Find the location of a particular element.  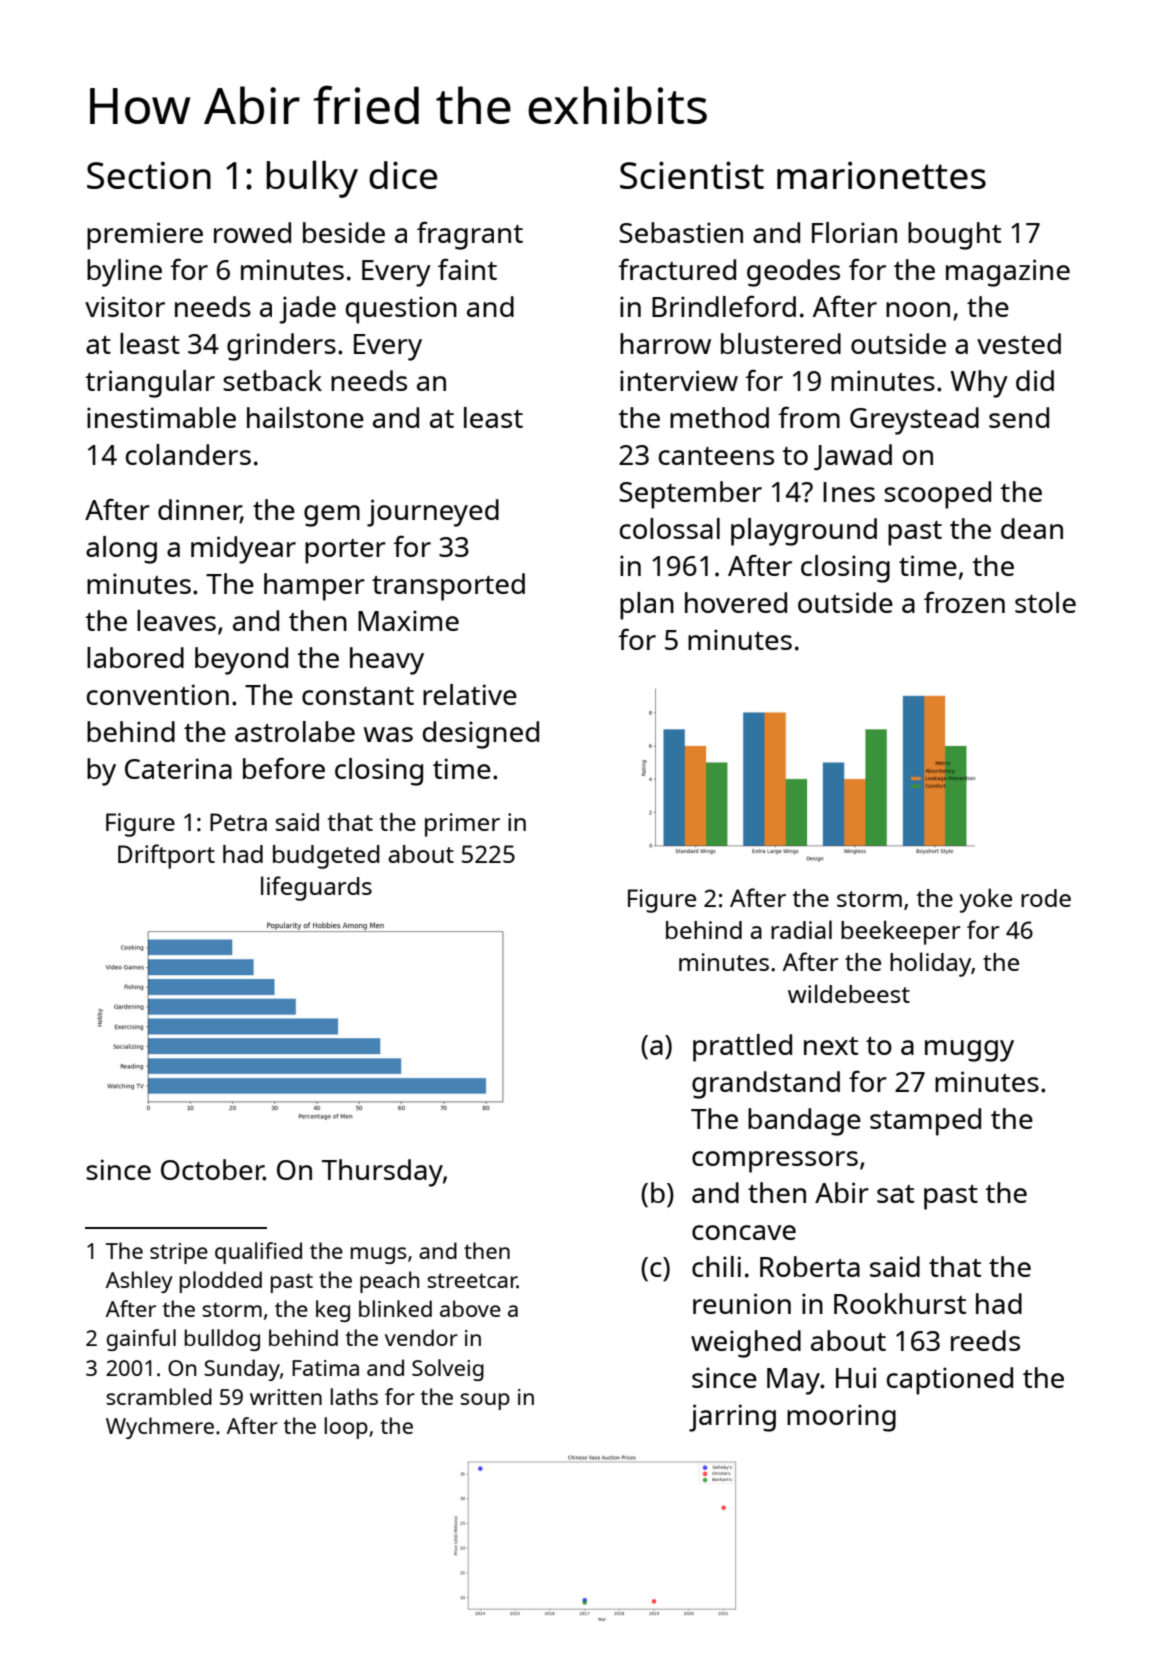

mugs is located at coordinates (379, 1255).
